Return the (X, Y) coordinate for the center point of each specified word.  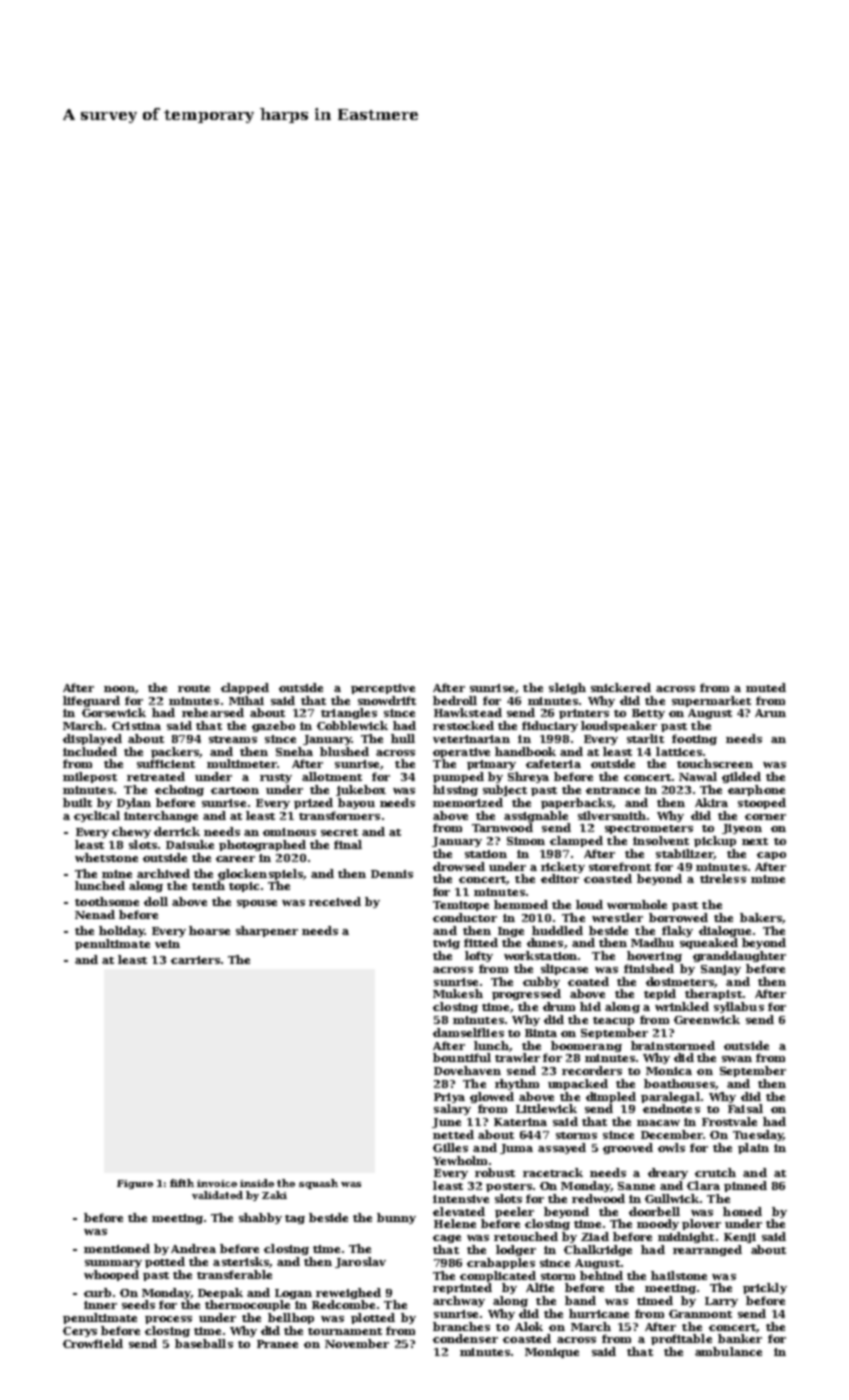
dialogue (725, 931)
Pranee (277, 1344)
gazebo (273, 726)
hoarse (209, 930)
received (335, 901)
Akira (711, 802)
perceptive (383, 689)
